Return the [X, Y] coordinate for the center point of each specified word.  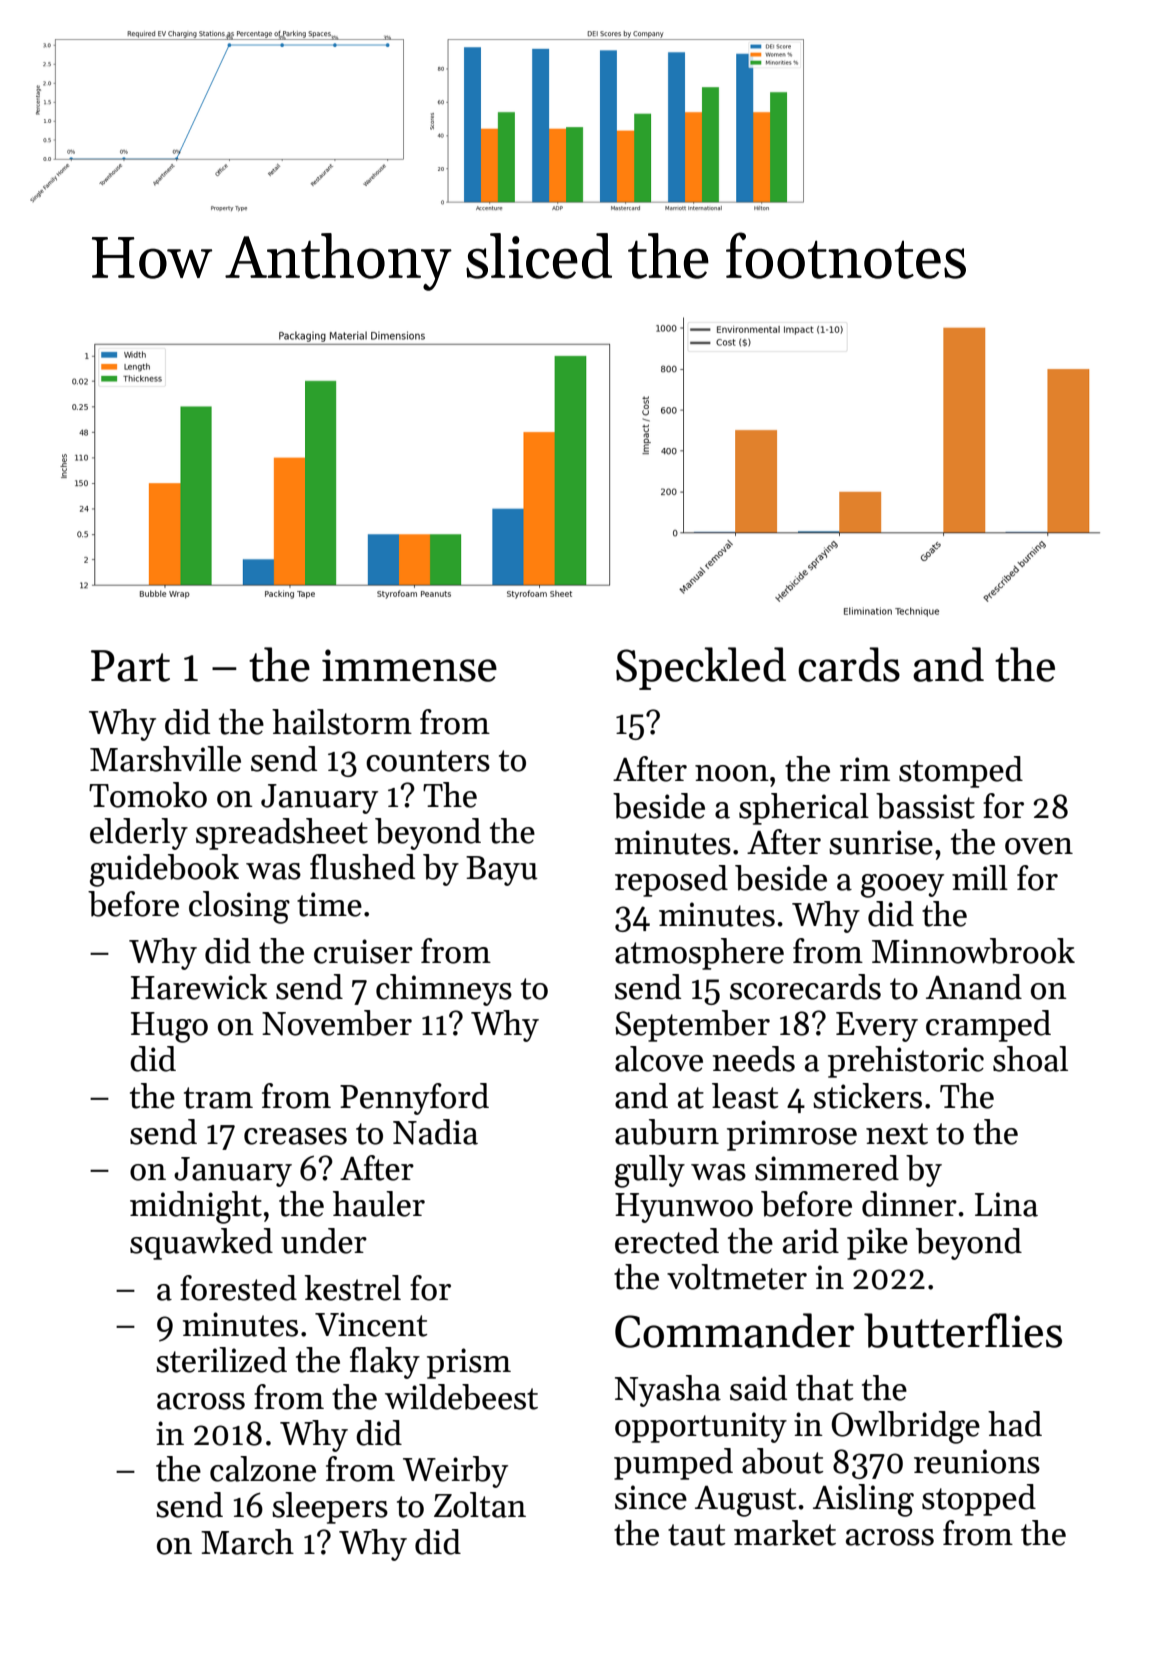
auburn [667, 1132]
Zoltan [480, 1505]
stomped [961, 772]
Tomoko [148, 795]
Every [877, 1027]
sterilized [221, 1360]
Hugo [169, 1027]
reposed [671, 881]
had [1015, 1424]
